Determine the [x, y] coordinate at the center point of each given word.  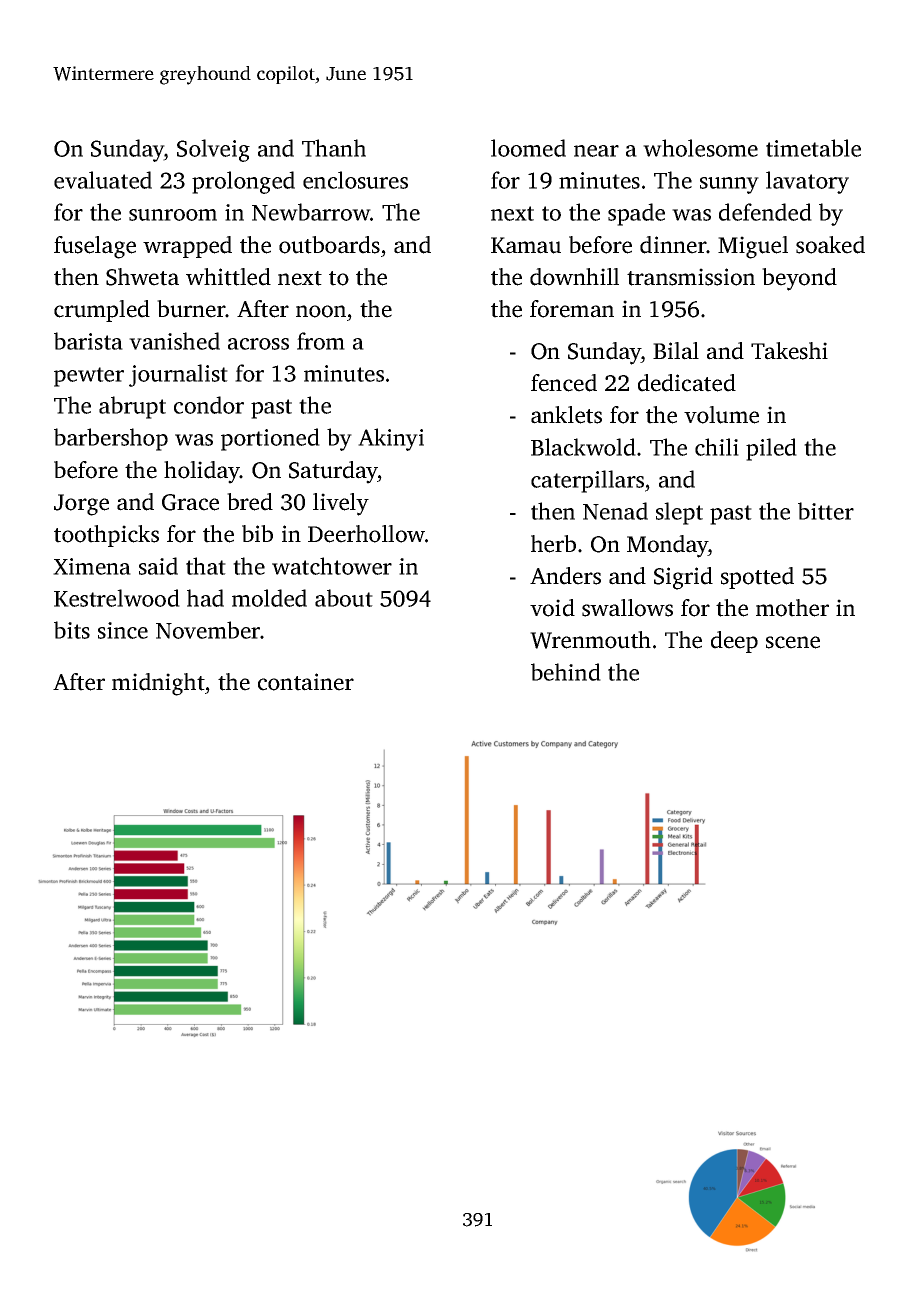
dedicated [687, 383]
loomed [528, 148]
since [123, 630]
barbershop [111, 439]
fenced [564, 383]
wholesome [700, 148]
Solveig [213, 150]
